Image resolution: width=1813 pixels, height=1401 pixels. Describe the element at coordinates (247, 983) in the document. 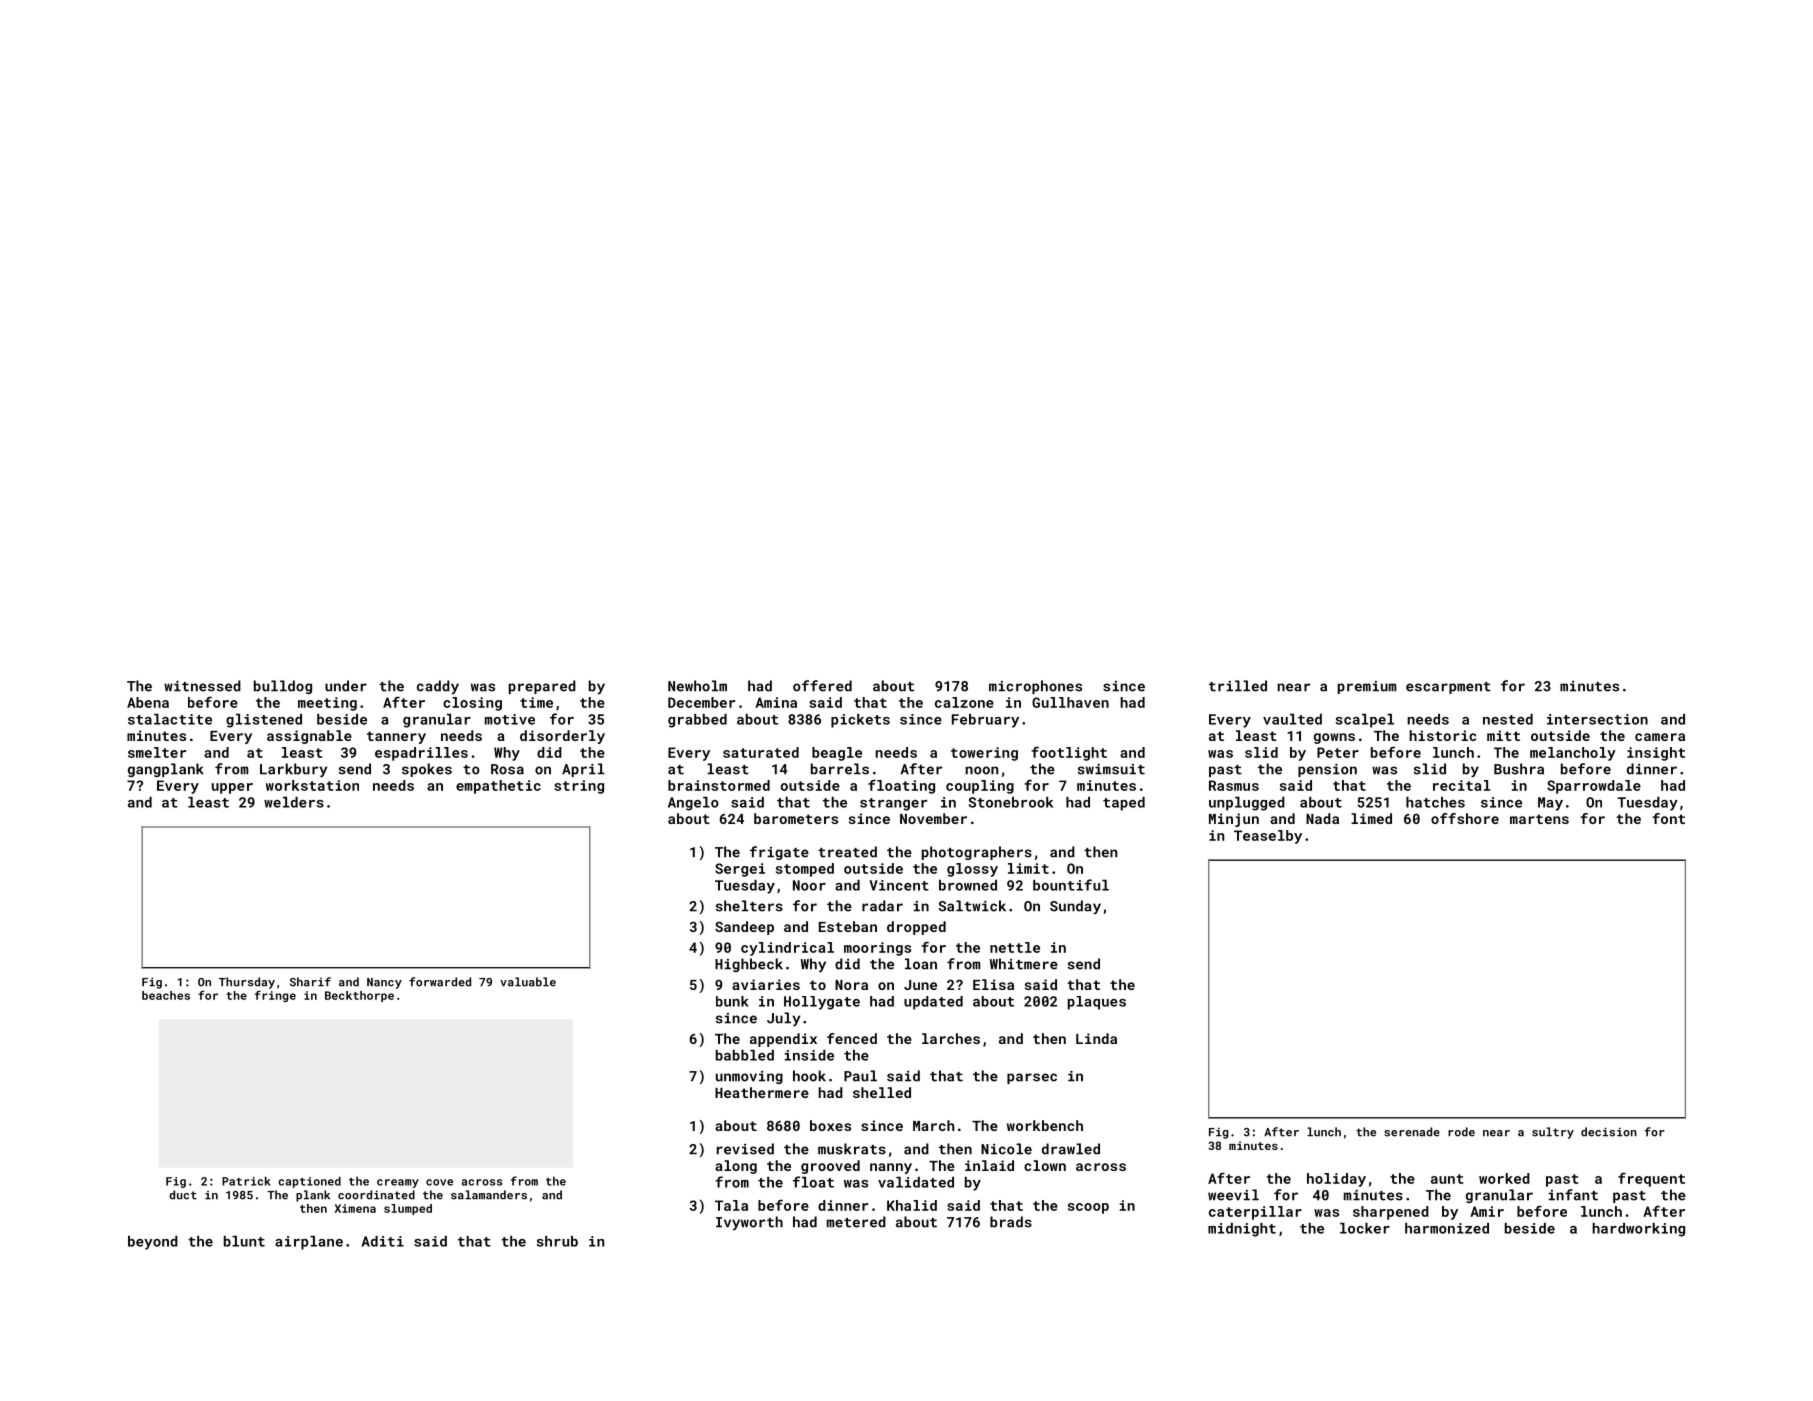

I see `Thursday` at that location.
